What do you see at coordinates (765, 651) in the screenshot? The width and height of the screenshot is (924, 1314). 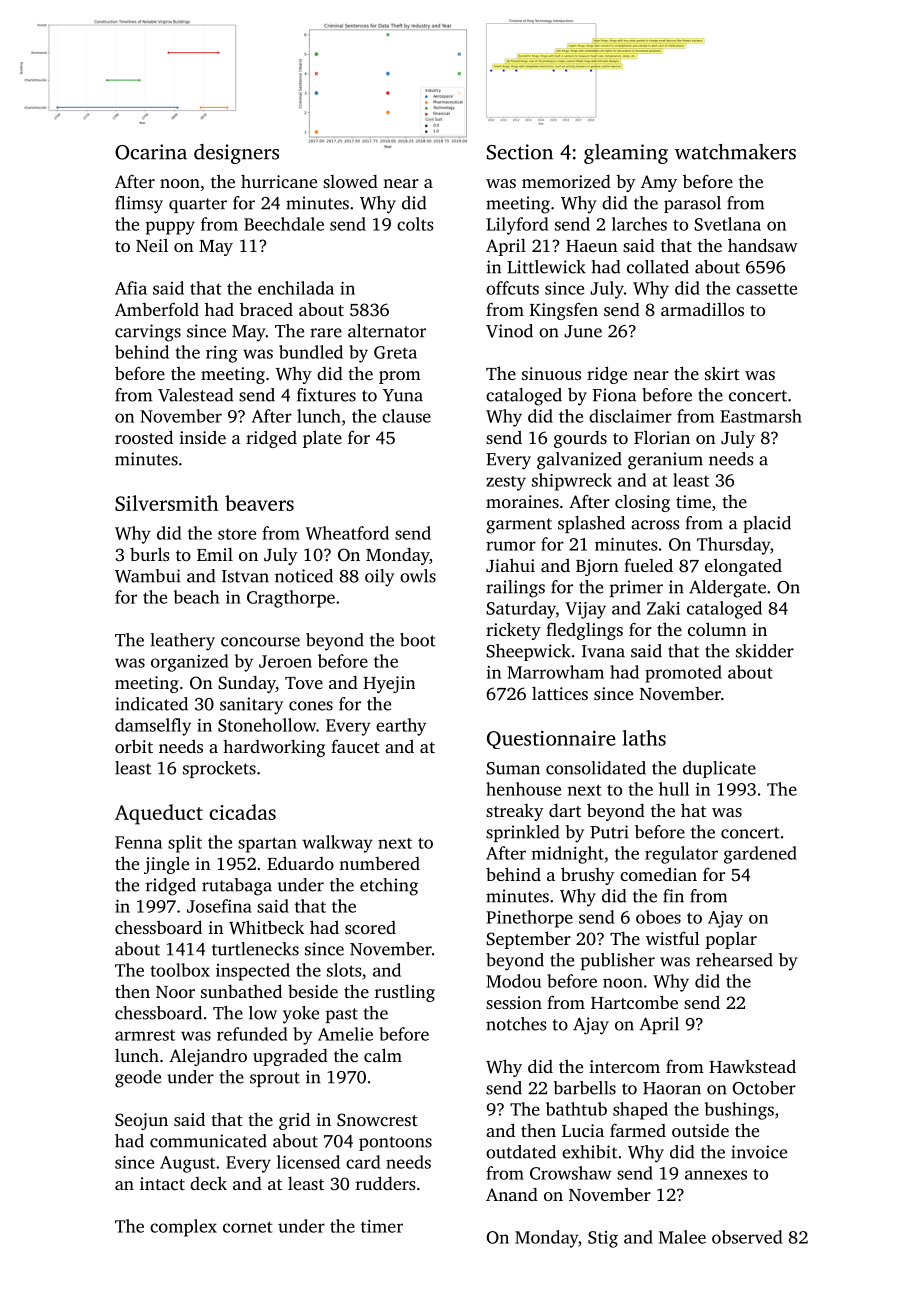 I see `skidder` at bounding box center [765, 651].
